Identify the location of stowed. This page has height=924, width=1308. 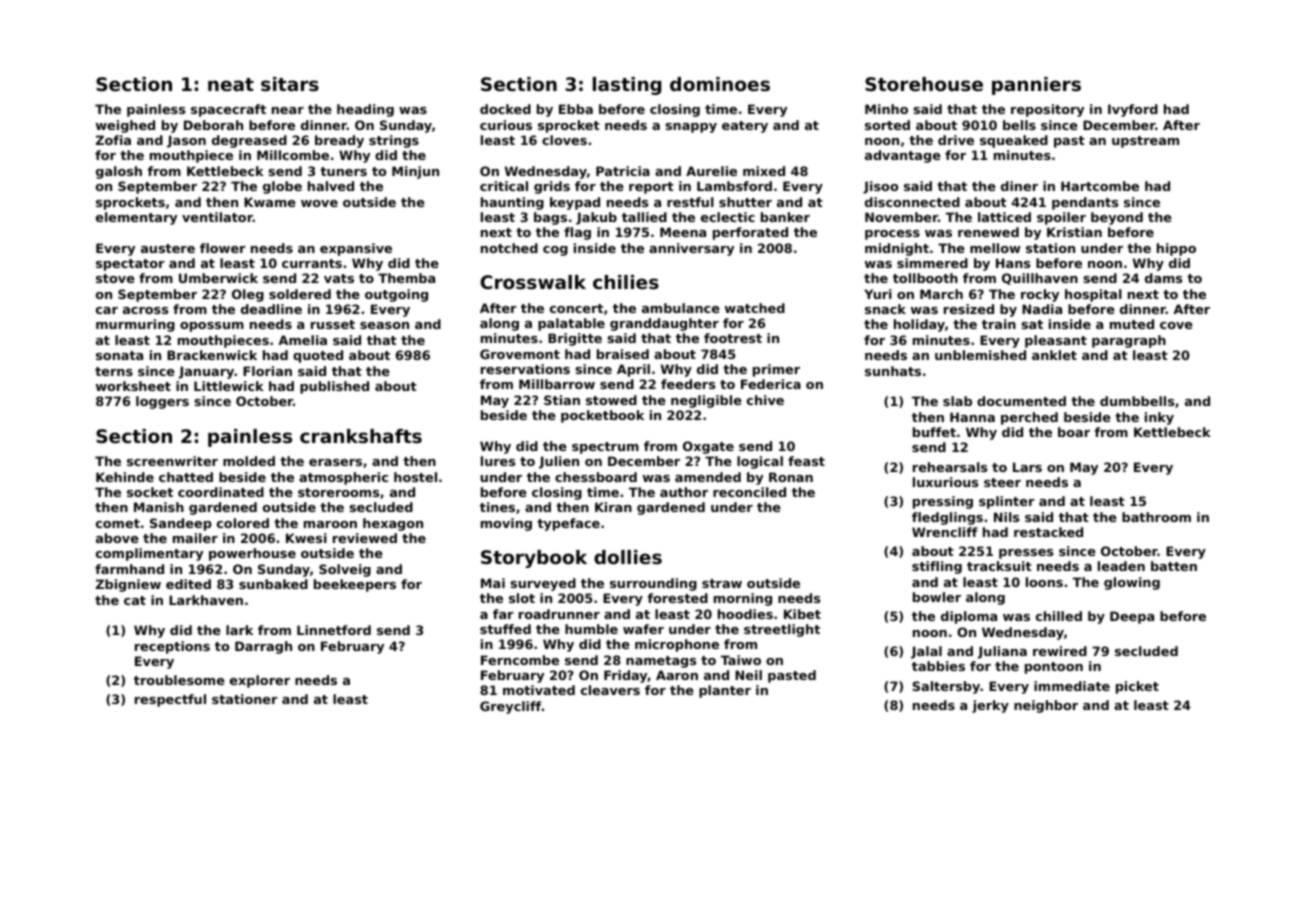
(611, 400).
